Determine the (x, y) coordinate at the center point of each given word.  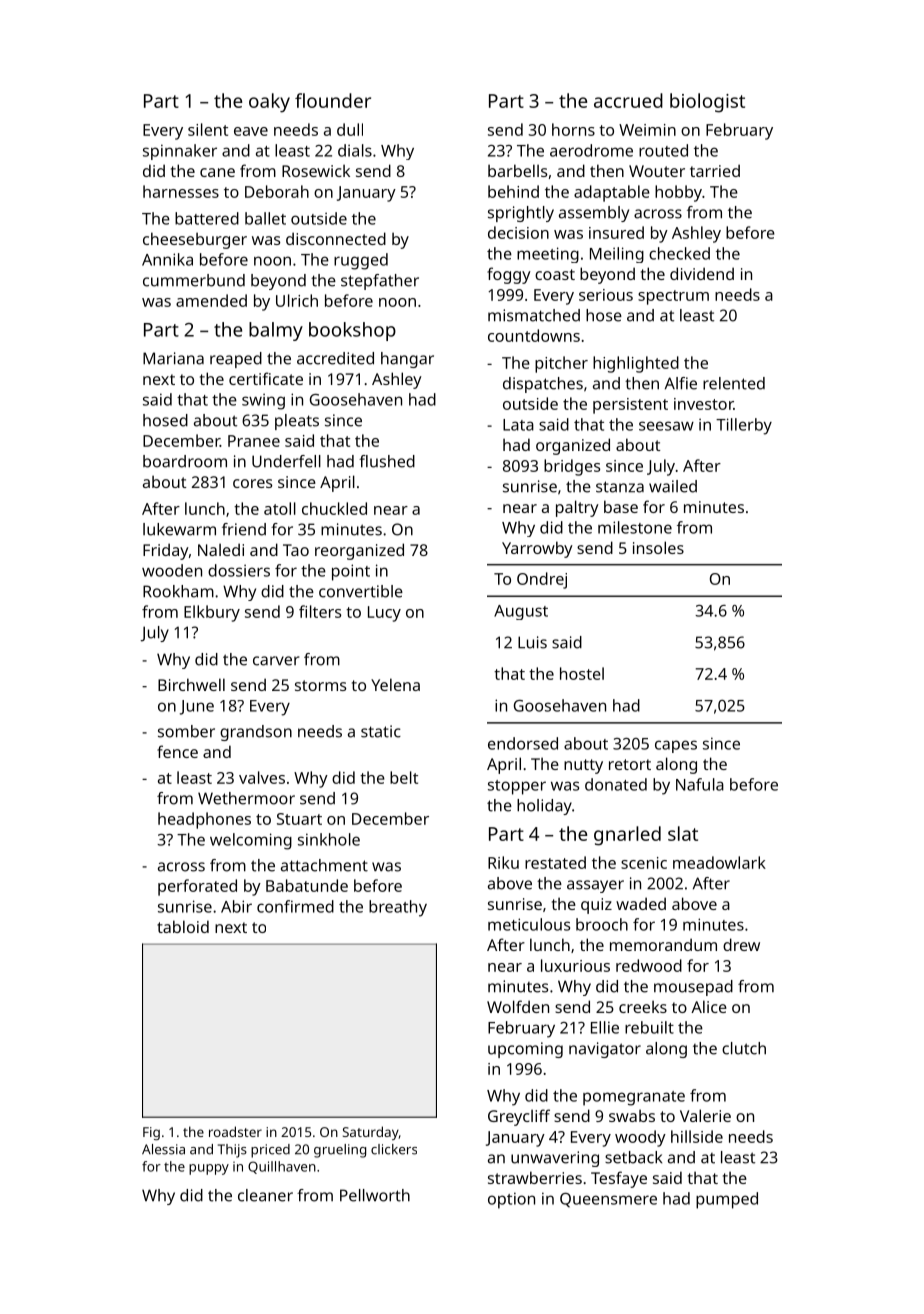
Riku (503, 862)
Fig (151, 1133)
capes (676, 746)
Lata (518, 425)
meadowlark (719, 862)
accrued (628, 100)
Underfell (286, 461)
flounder (333, 100)
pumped (727, 1200)
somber (186, 731)
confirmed (295, 906)
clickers (394, 1149)
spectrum (673, 297)
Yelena (395, 684)
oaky (269, 103)
